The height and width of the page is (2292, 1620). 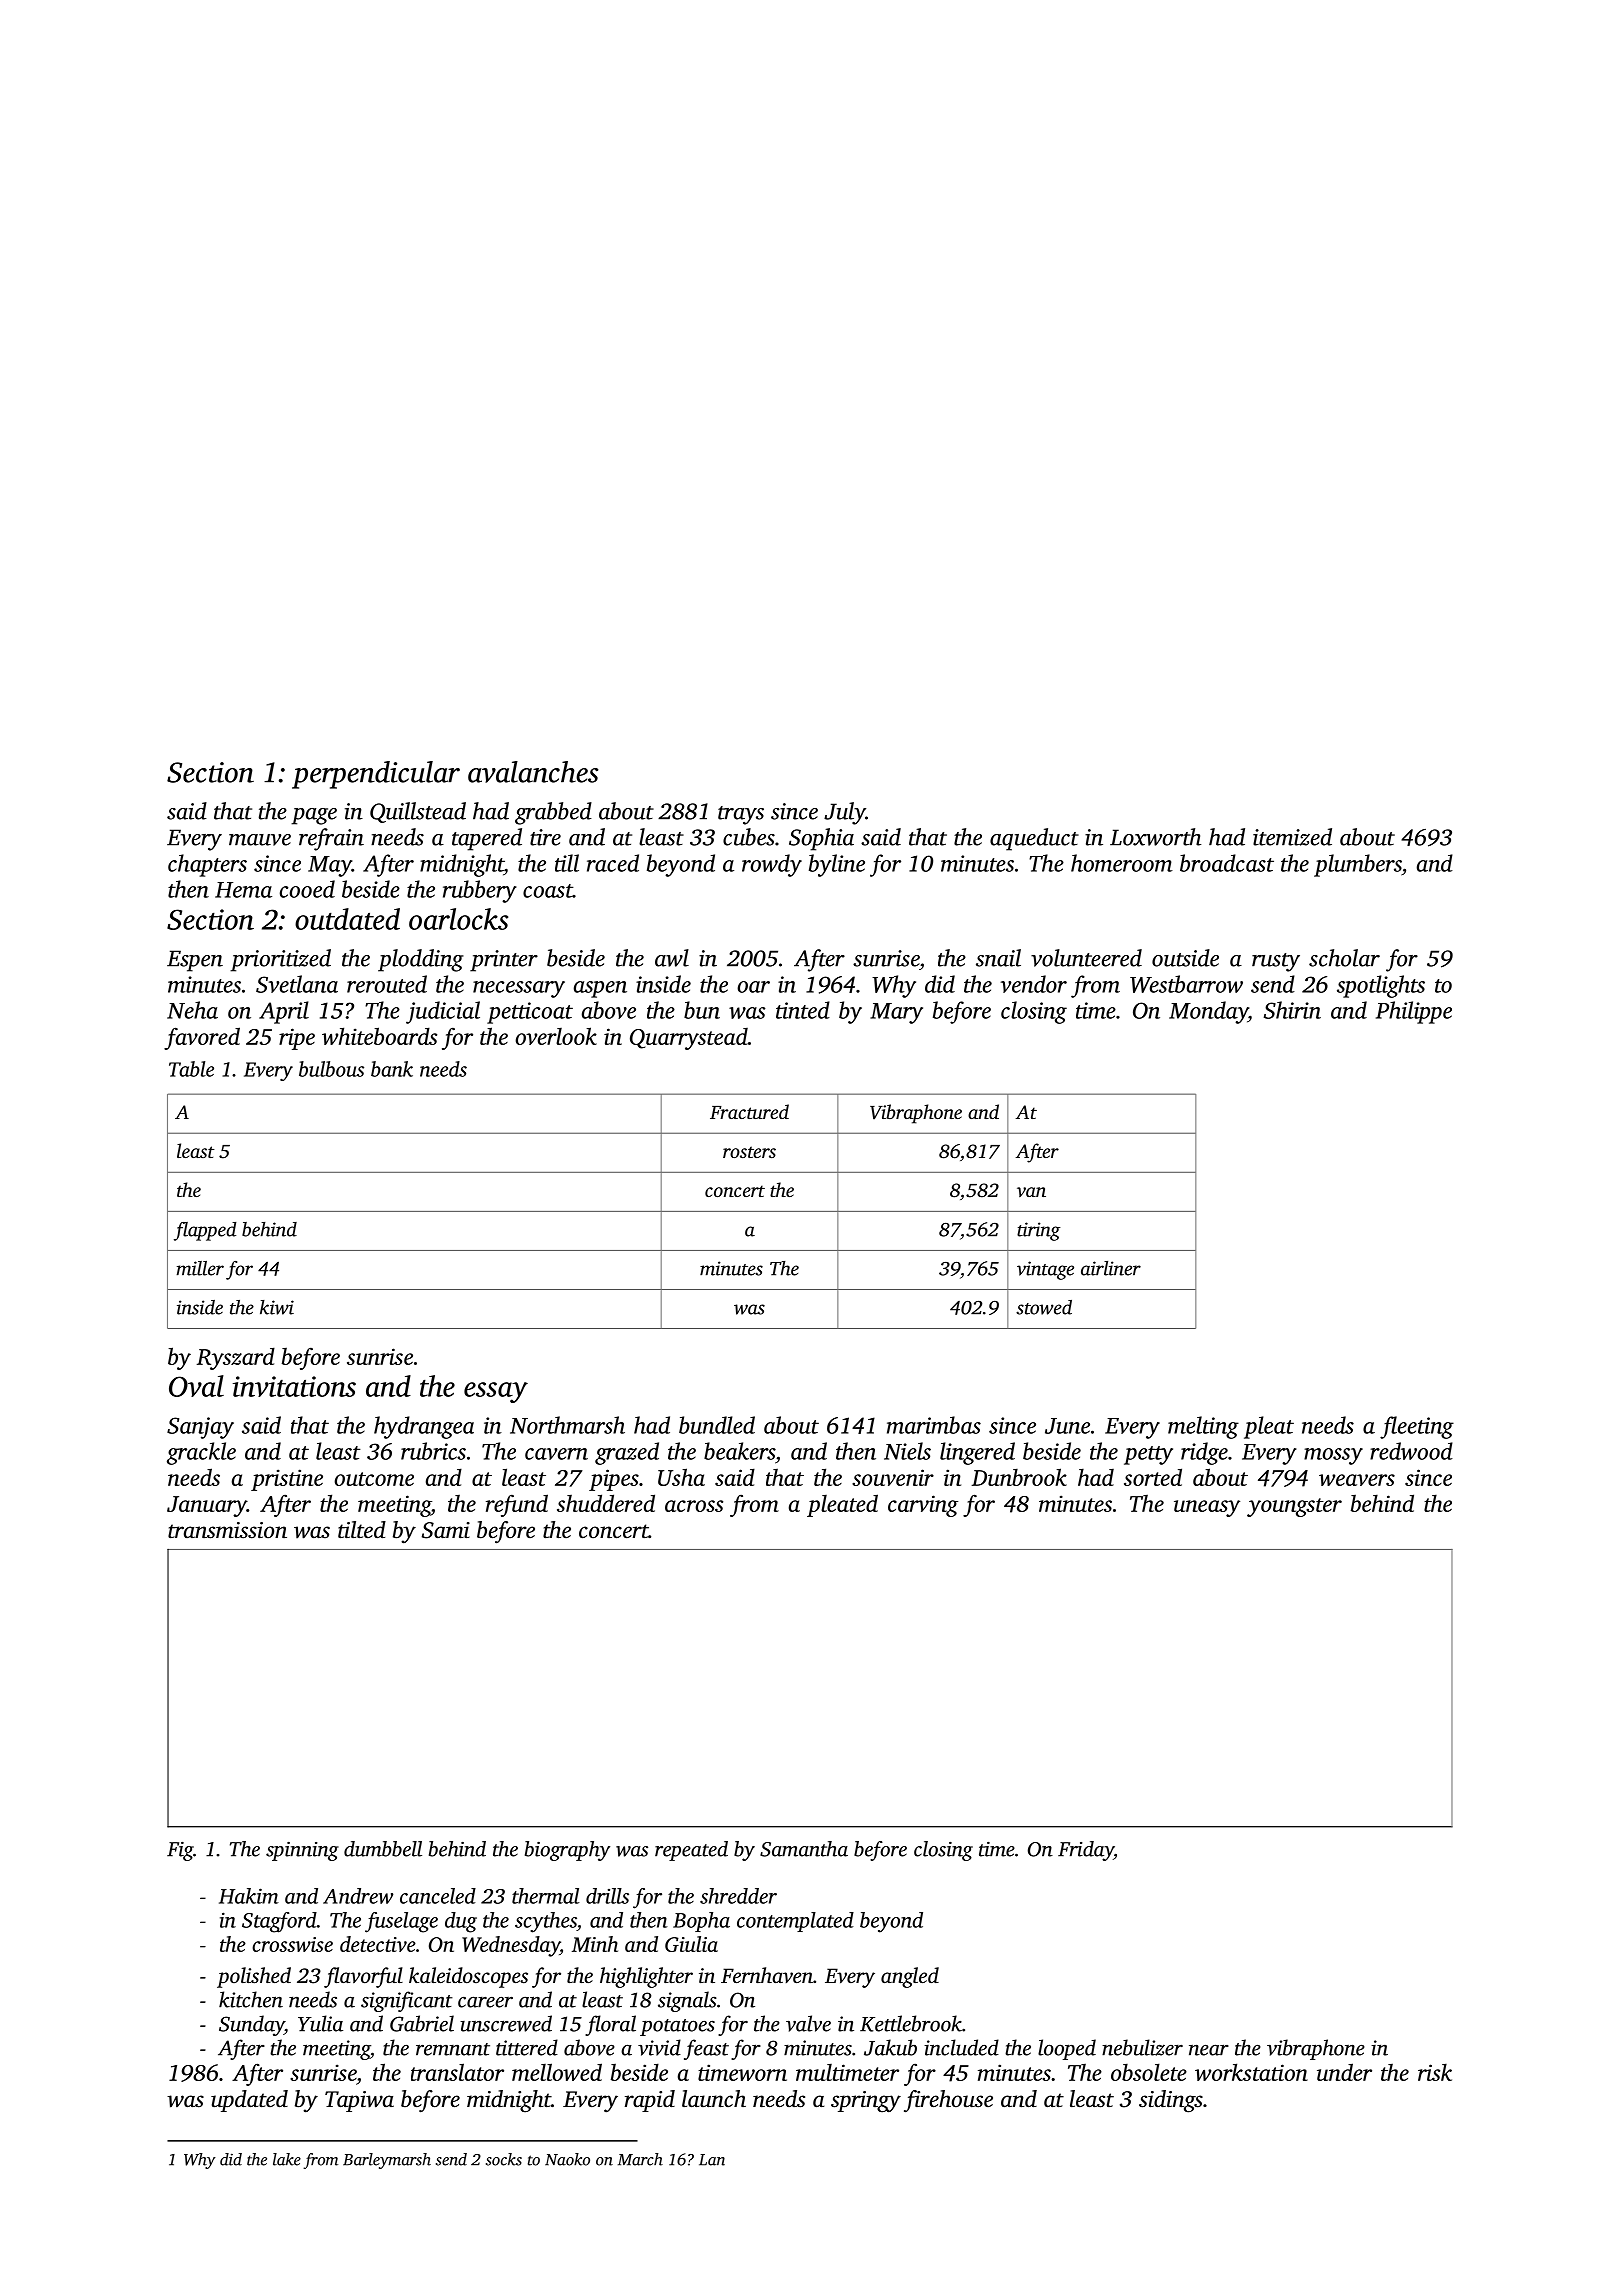 I want to click on vintage, so click(x=1045, y=1270).
